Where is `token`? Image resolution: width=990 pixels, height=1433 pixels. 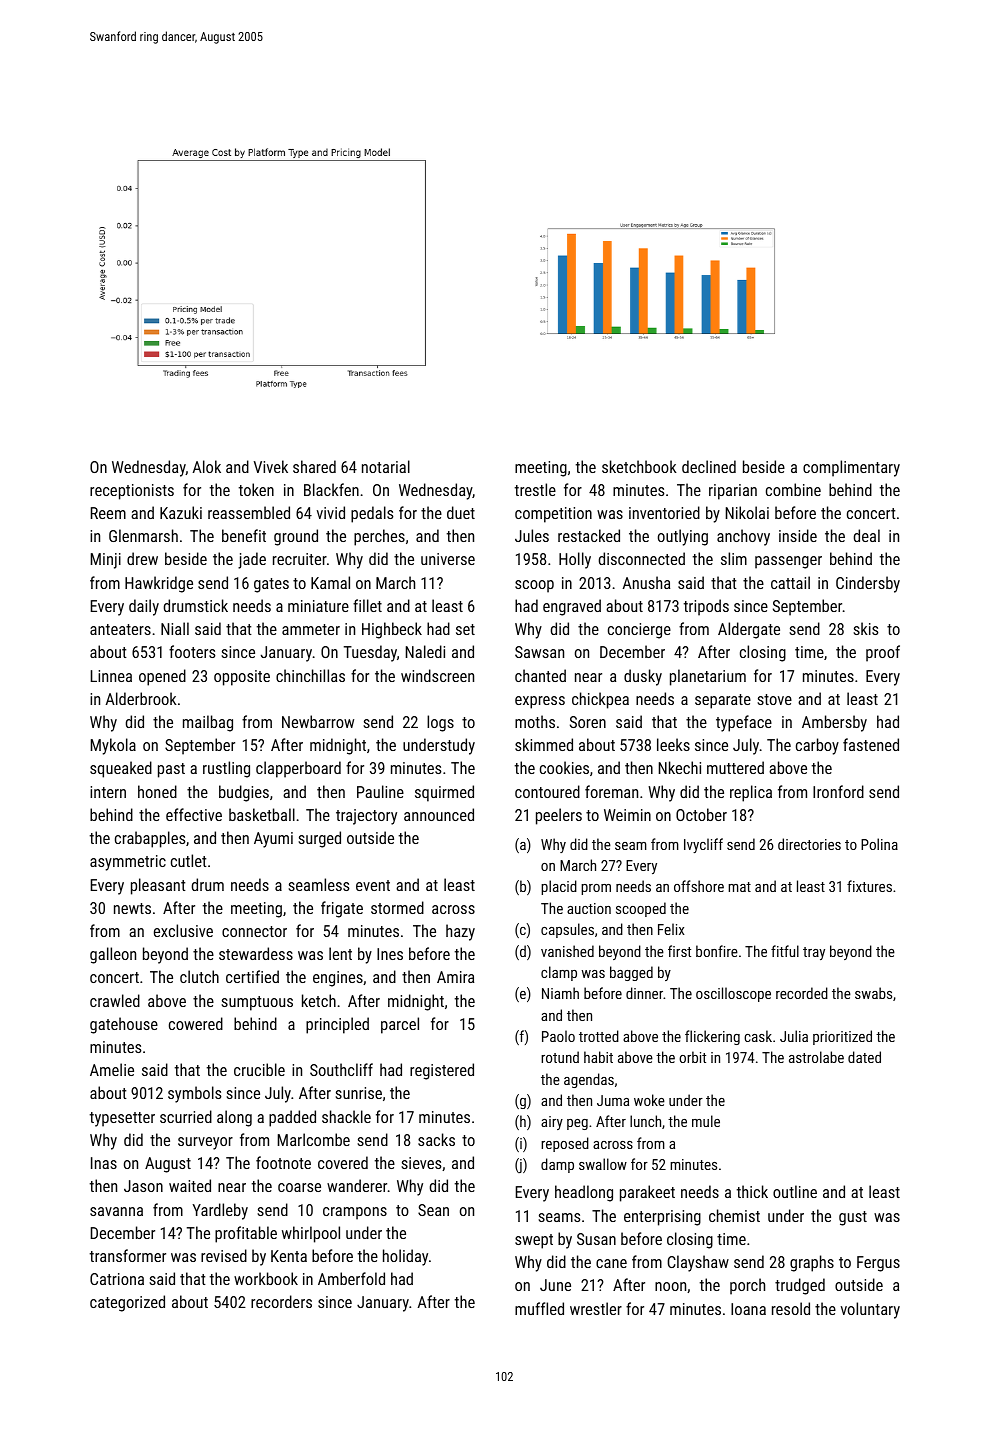 token is located at coordinates (256, 489).
